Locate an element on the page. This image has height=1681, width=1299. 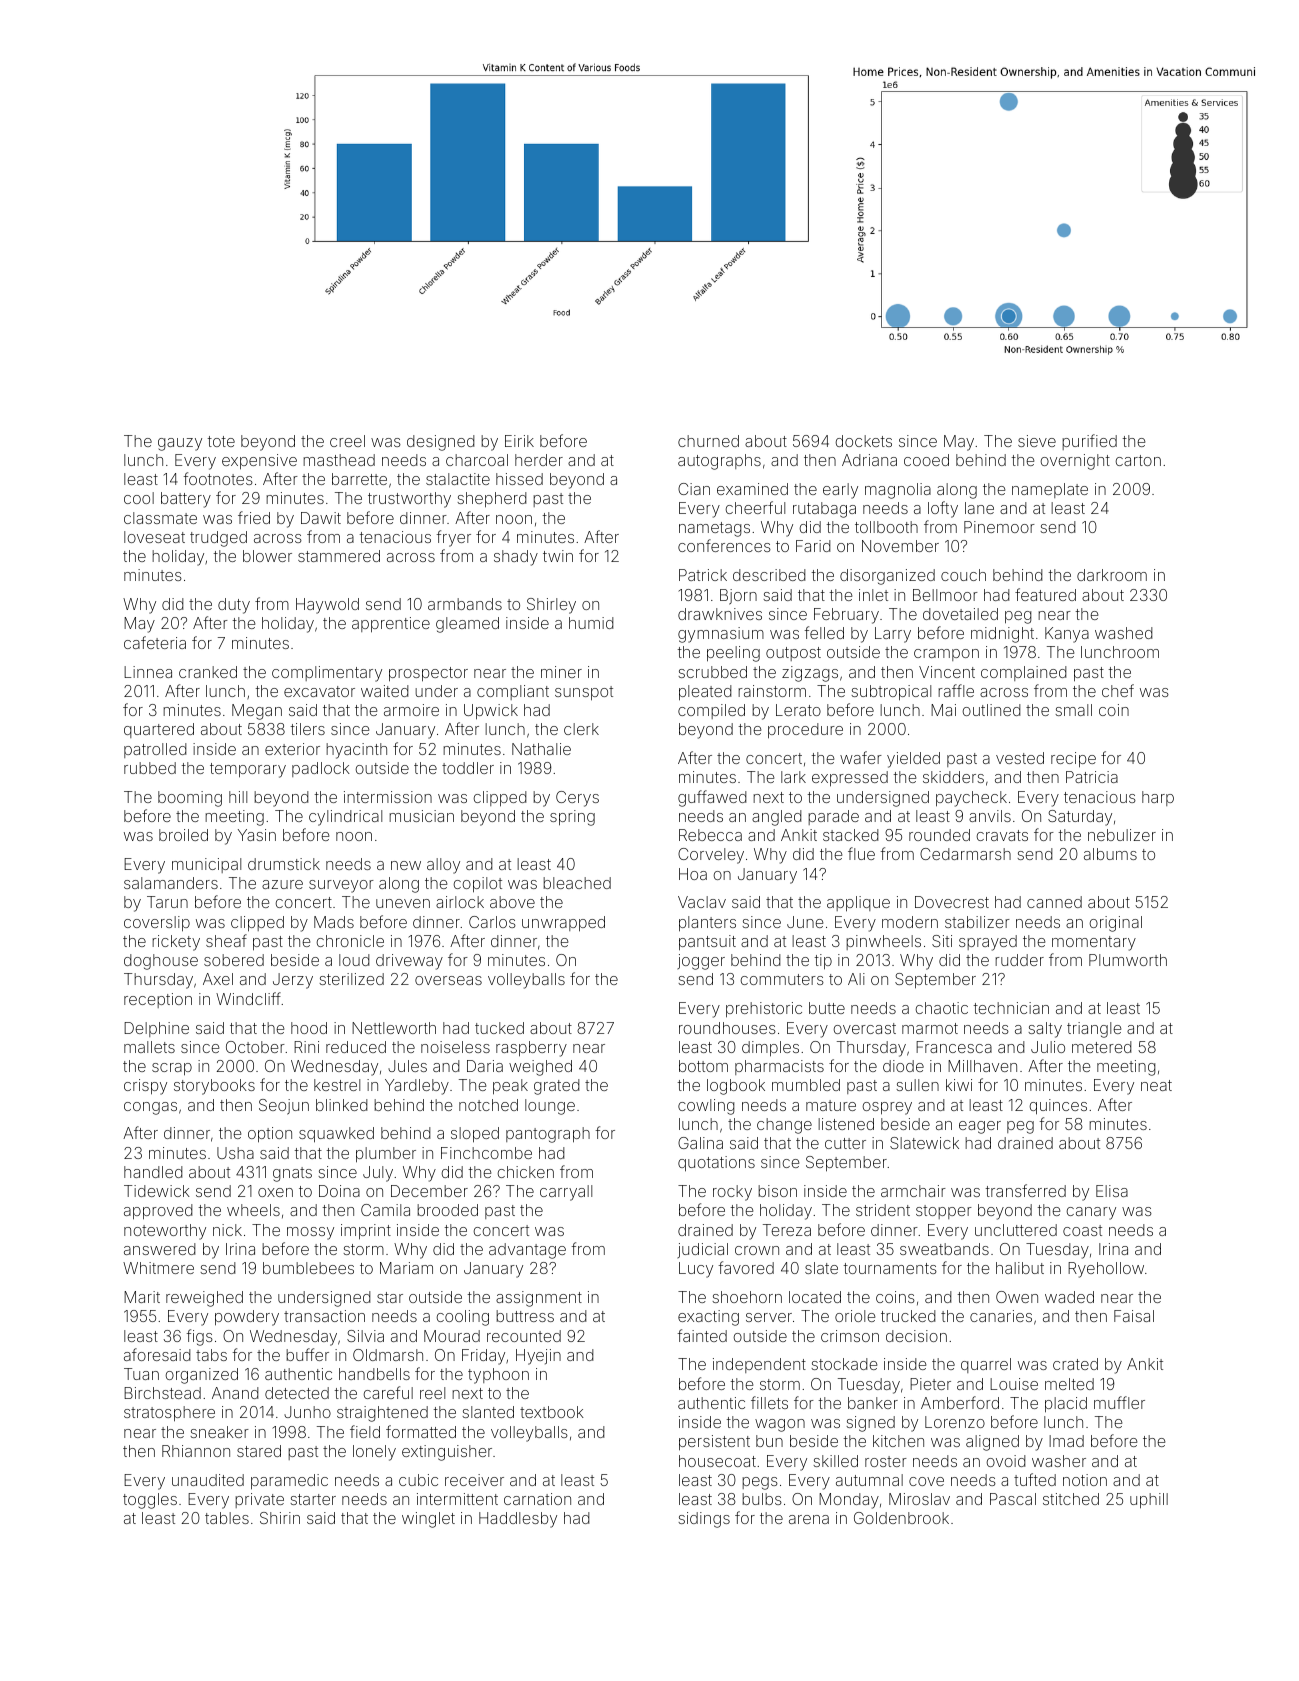
congas is located at coordinates (150, 1108).
